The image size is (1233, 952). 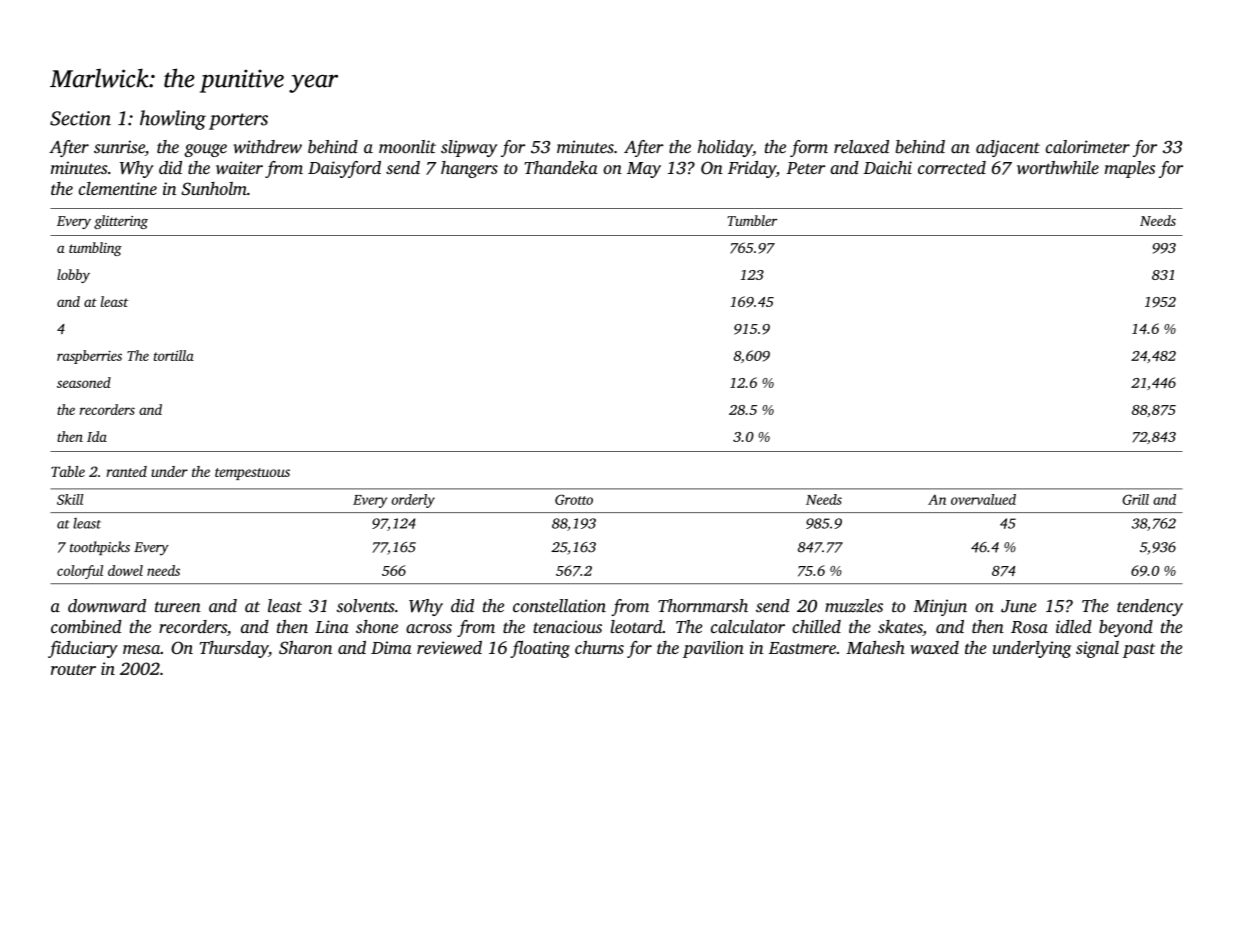 What do you see at coordinates (887, 167) in the screenshot?
I see `Daichi` at bounding box center [887, 167].
